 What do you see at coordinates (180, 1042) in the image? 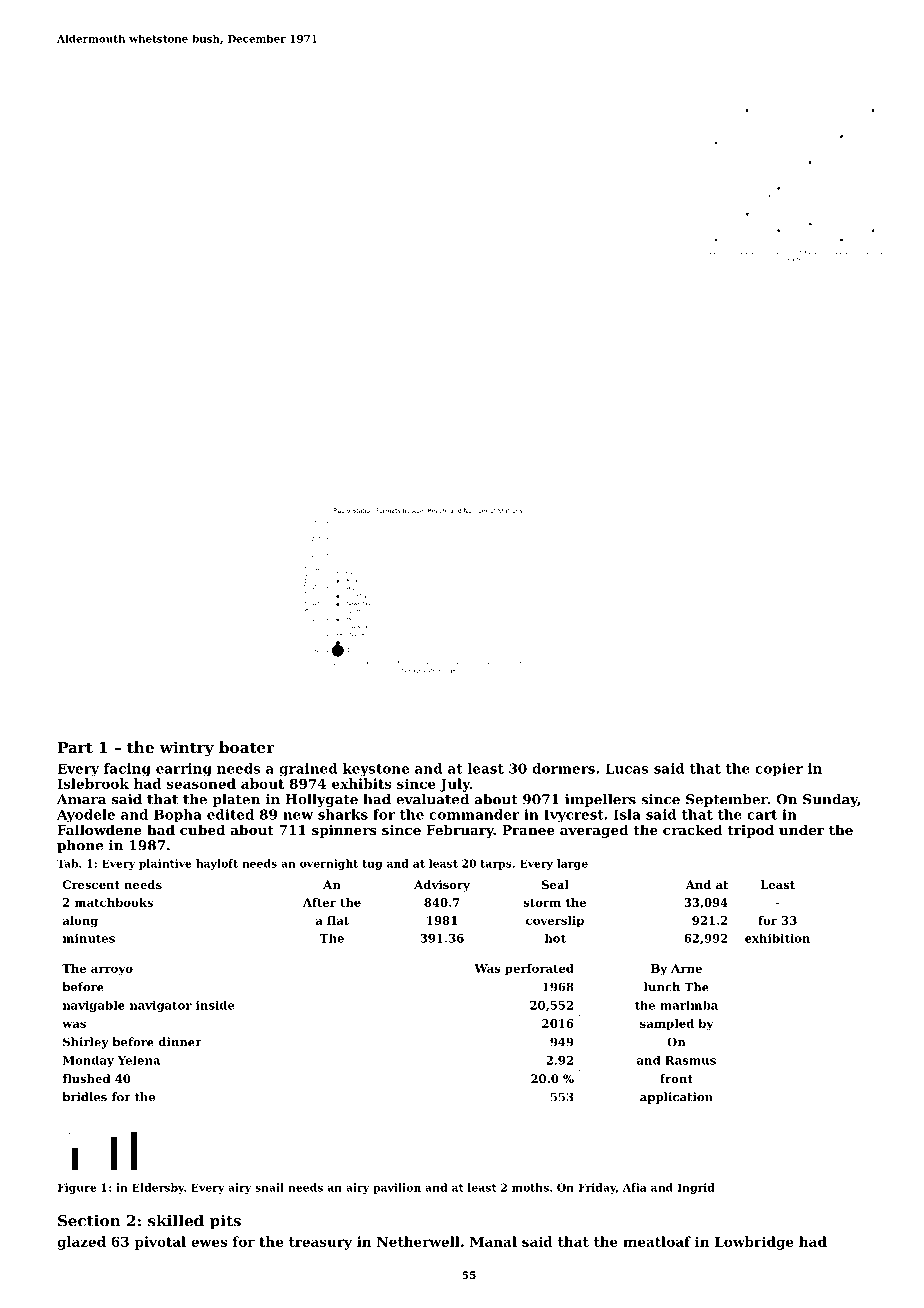
I see `dinner` at bounding box center [180, 1042].
